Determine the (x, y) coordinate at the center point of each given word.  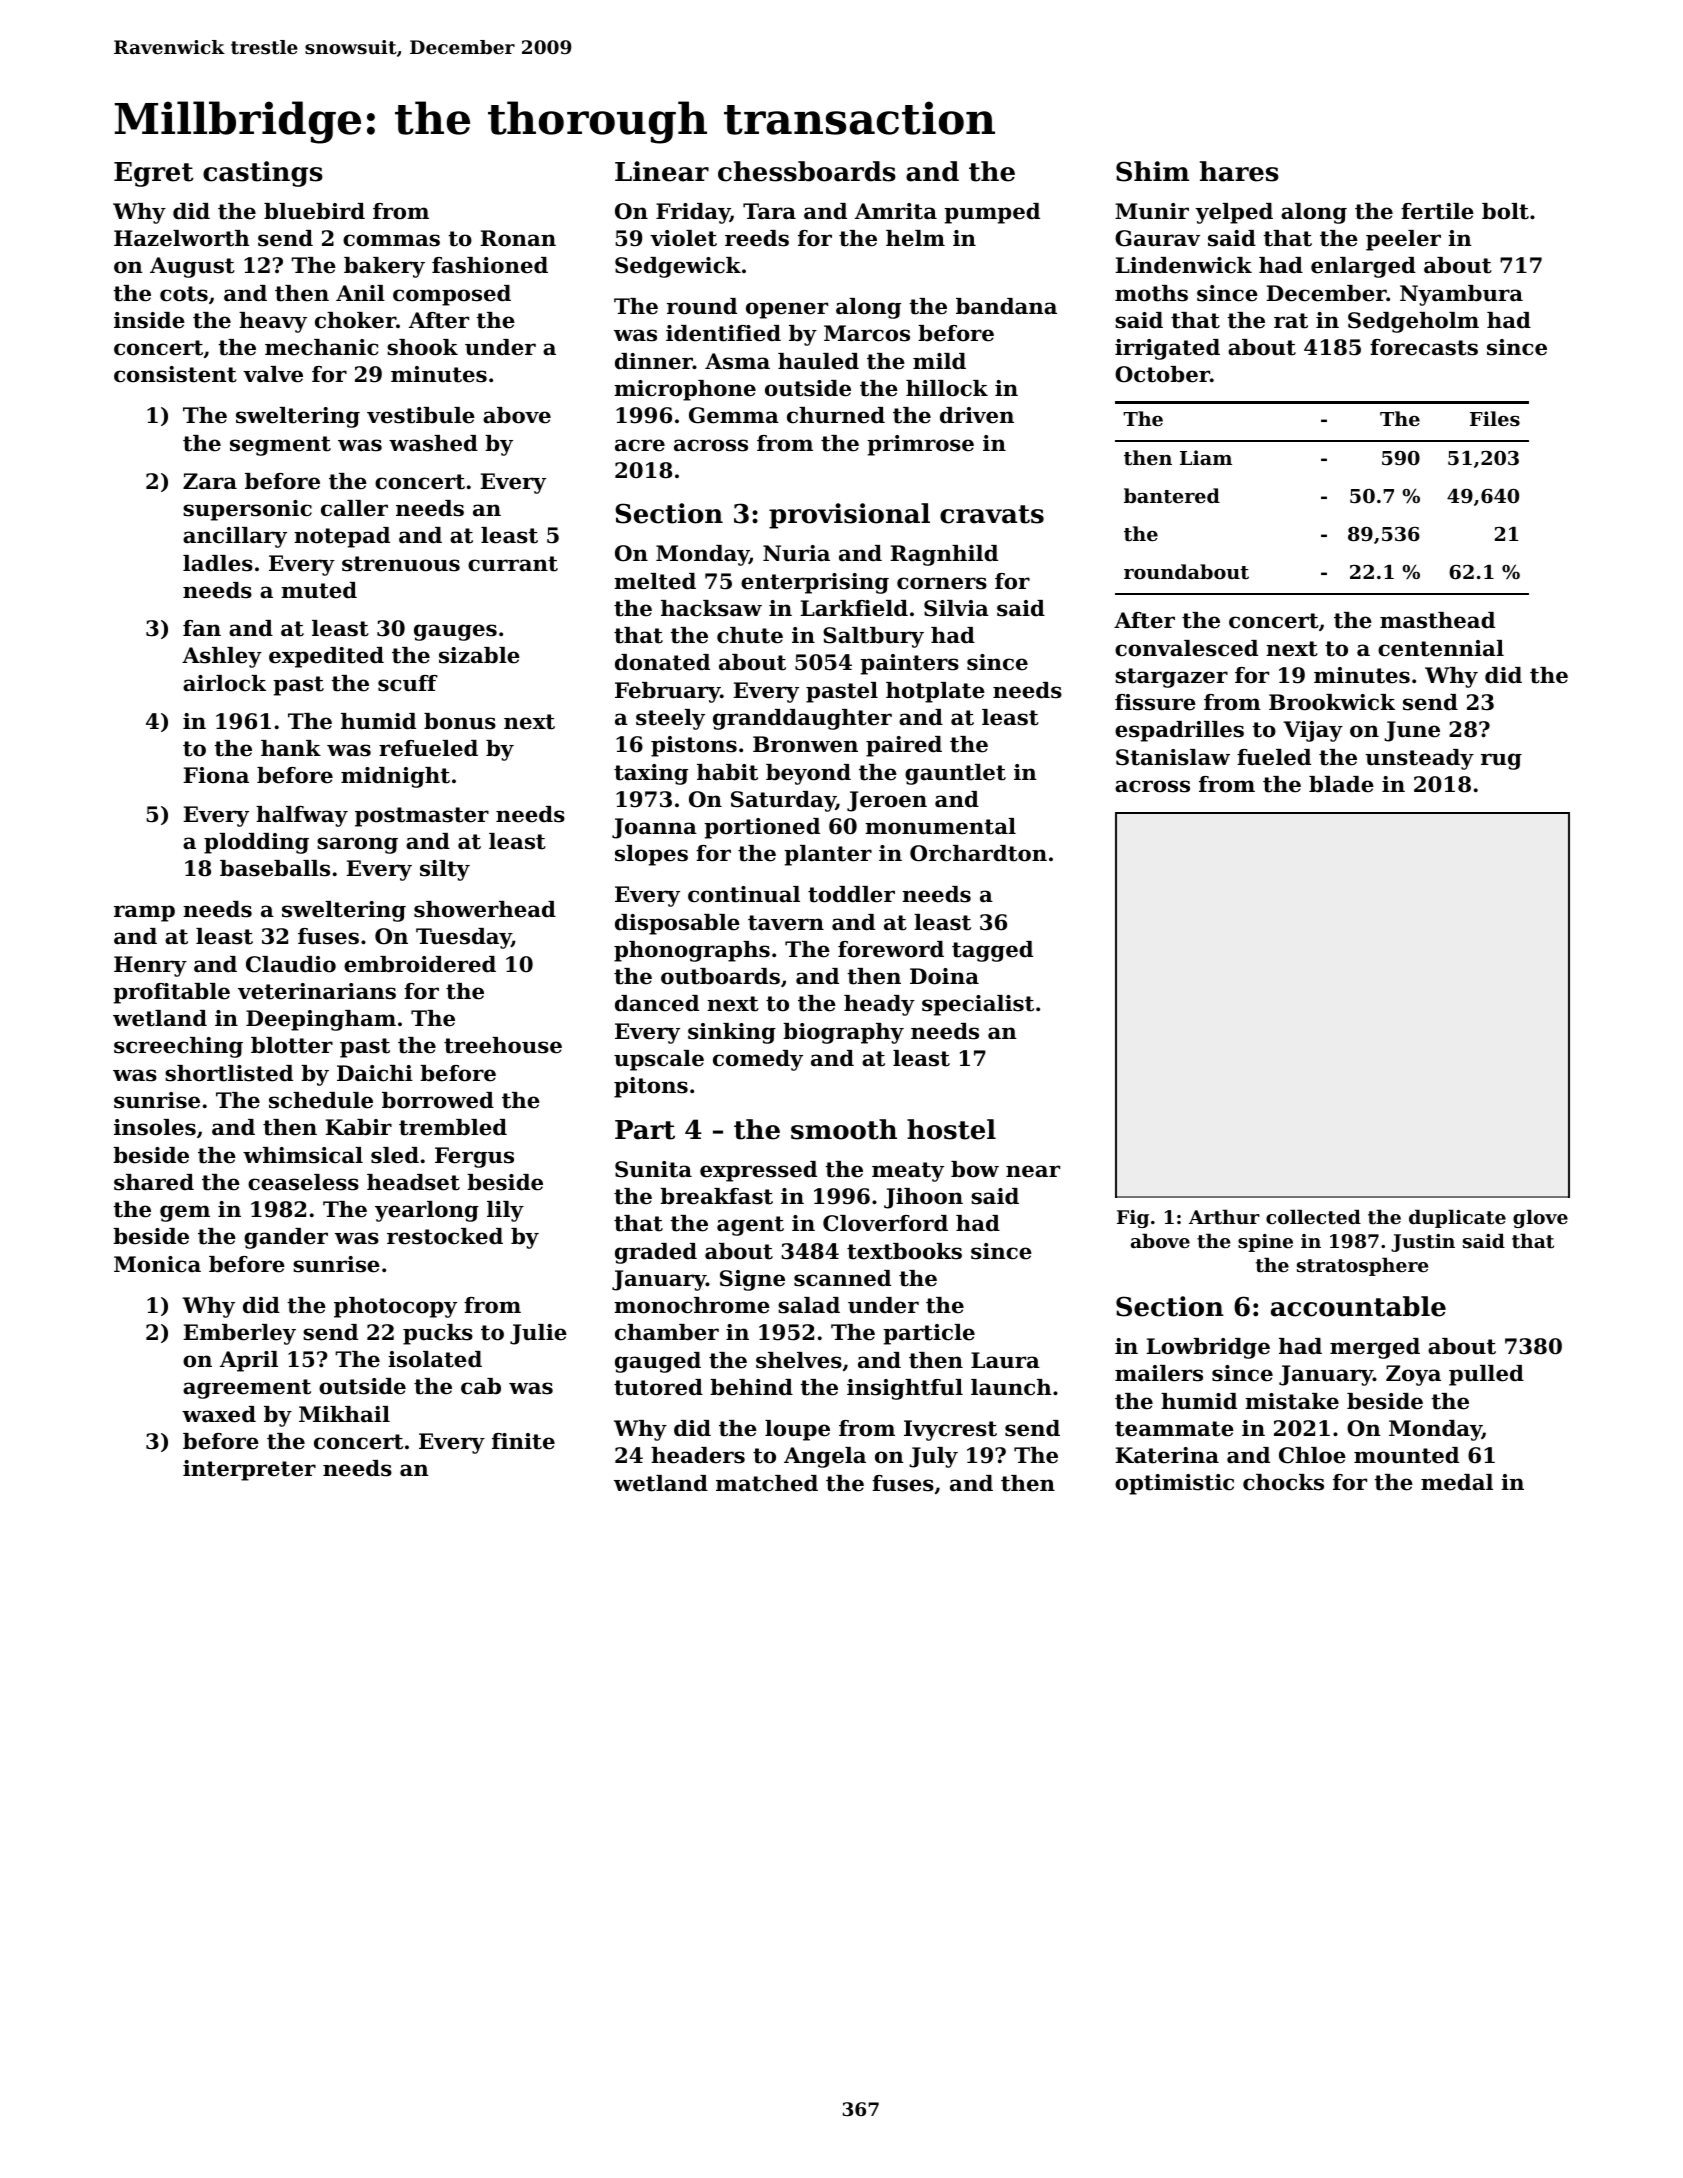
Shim (1152, 171)
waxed (219, 1414)
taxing (651, 774)
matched (767, 1483)
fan (202, 628)
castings (263, 174)
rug (1501, 761)
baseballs (275, 868)
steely (670, 719)
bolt (1505, 211)
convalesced (1186, 648)
